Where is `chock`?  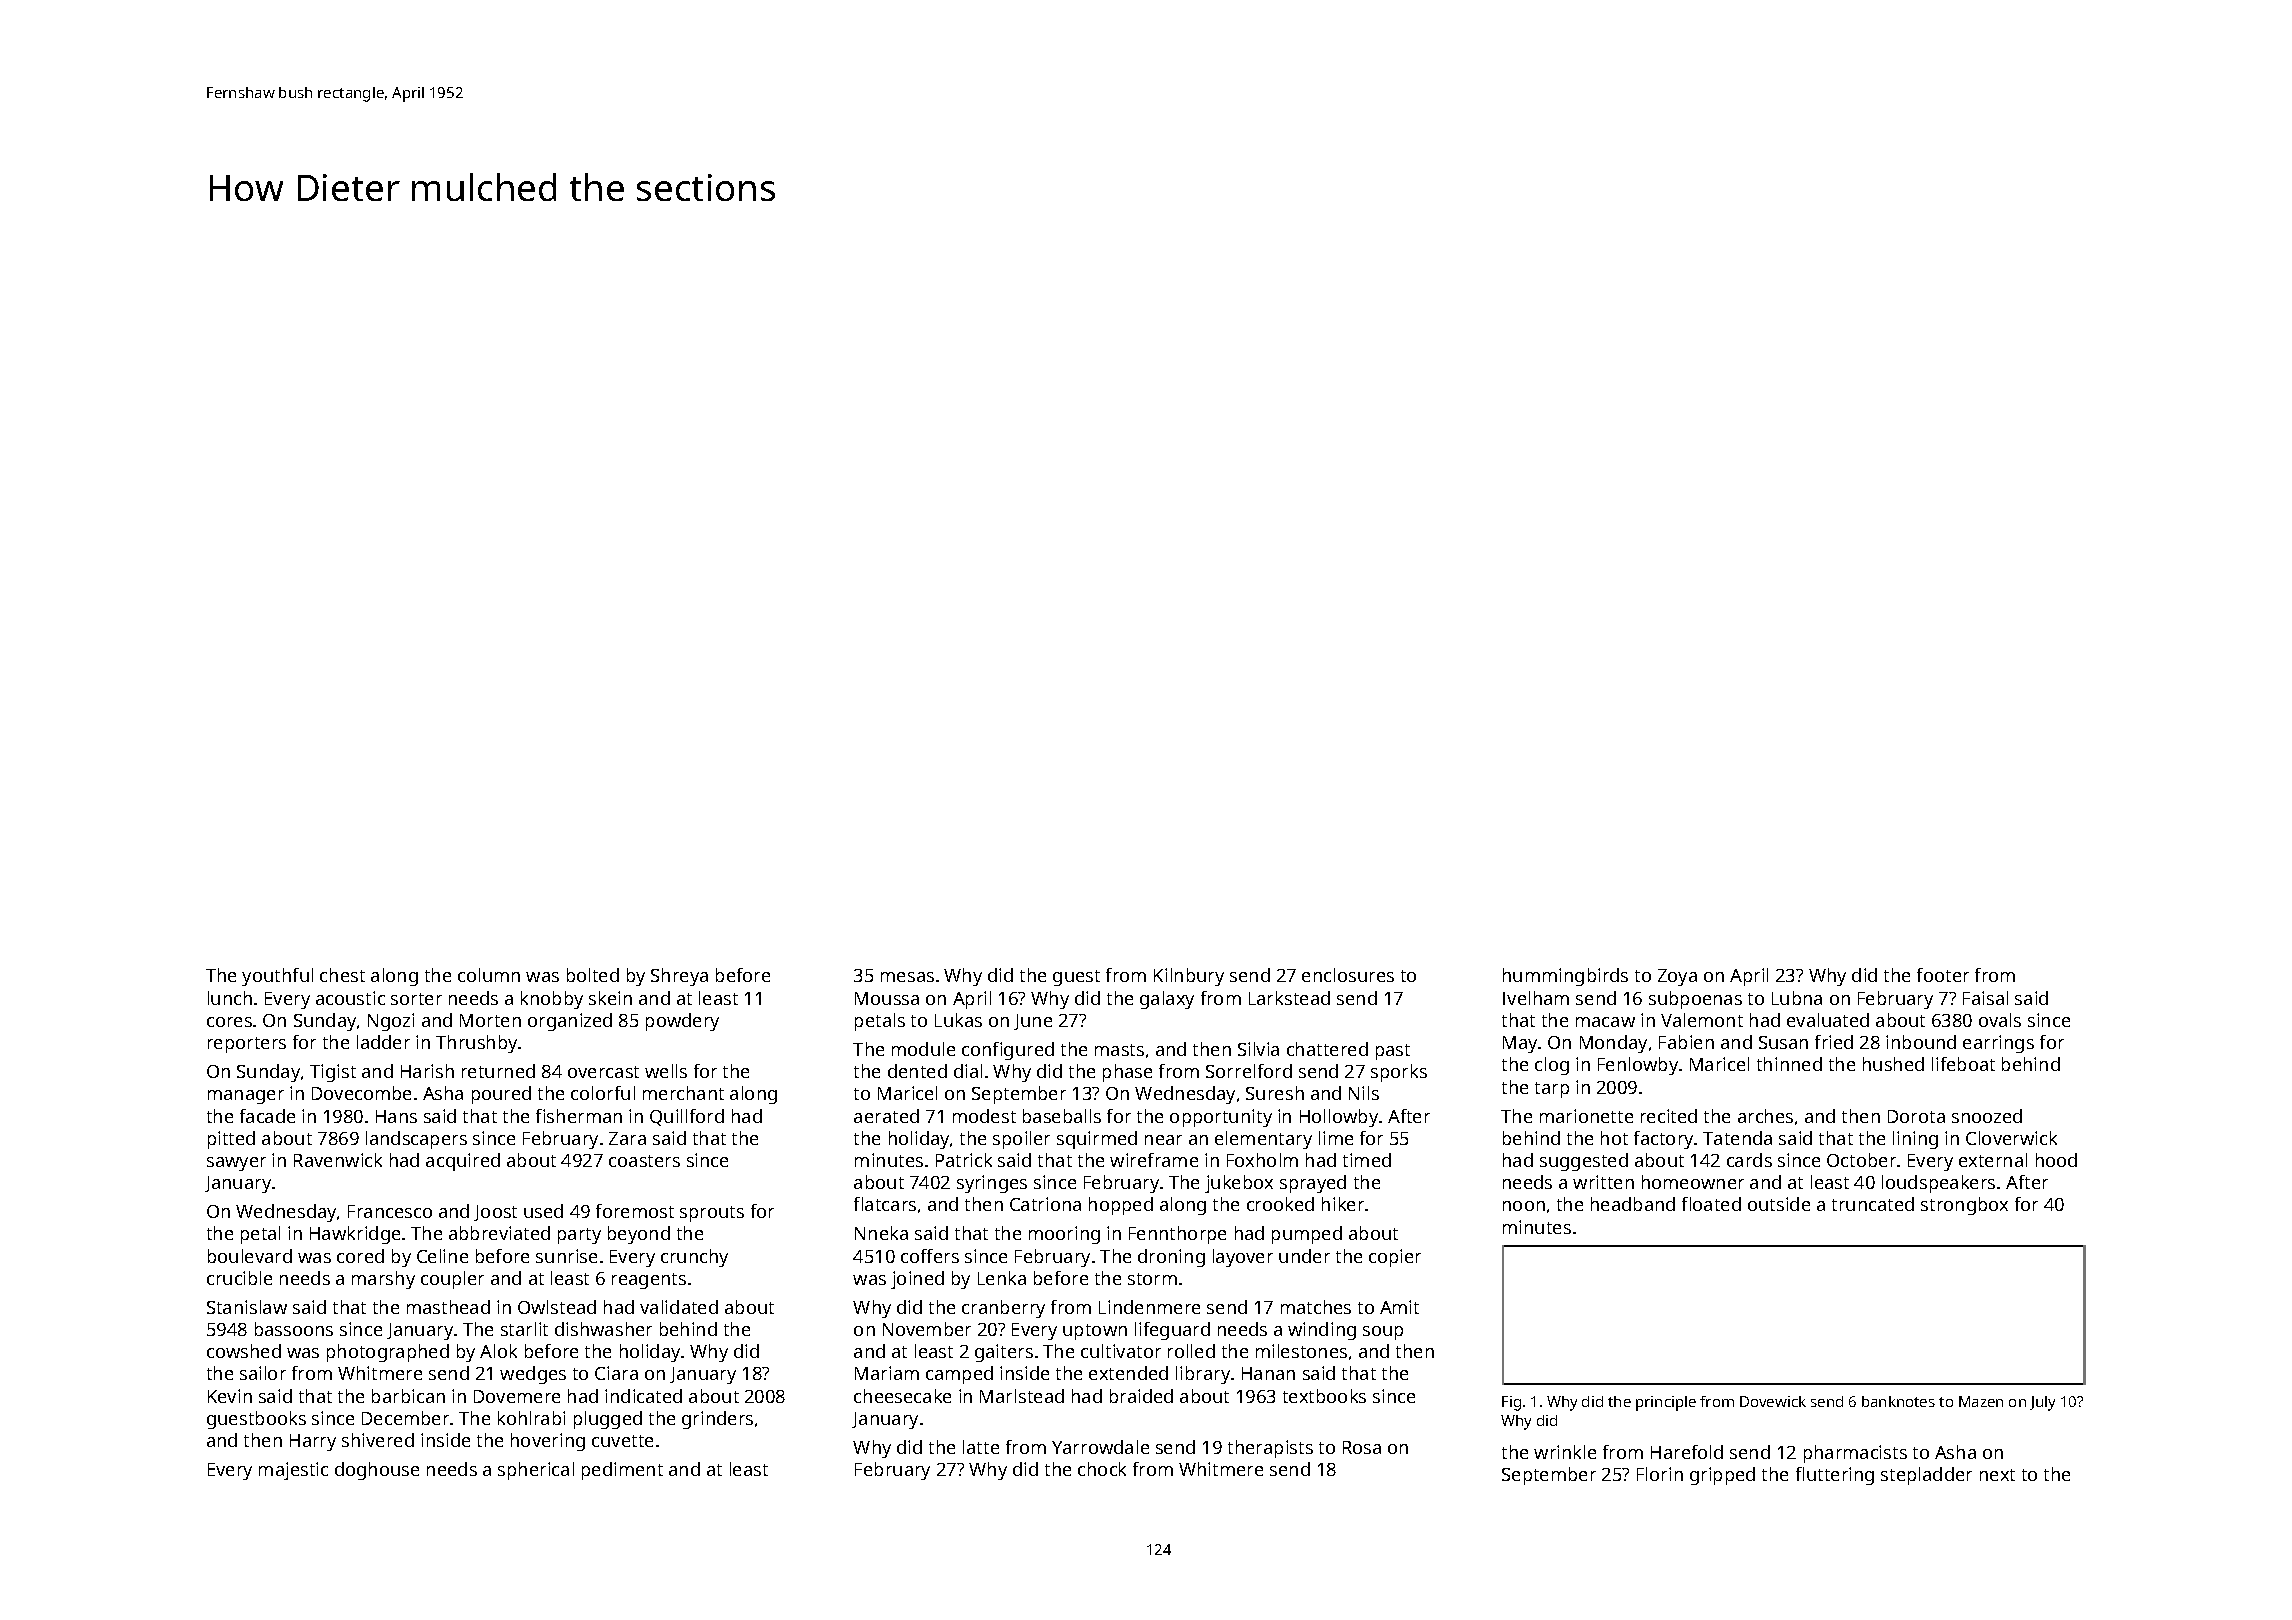
chock is located at coordinates (1102, 1469).
